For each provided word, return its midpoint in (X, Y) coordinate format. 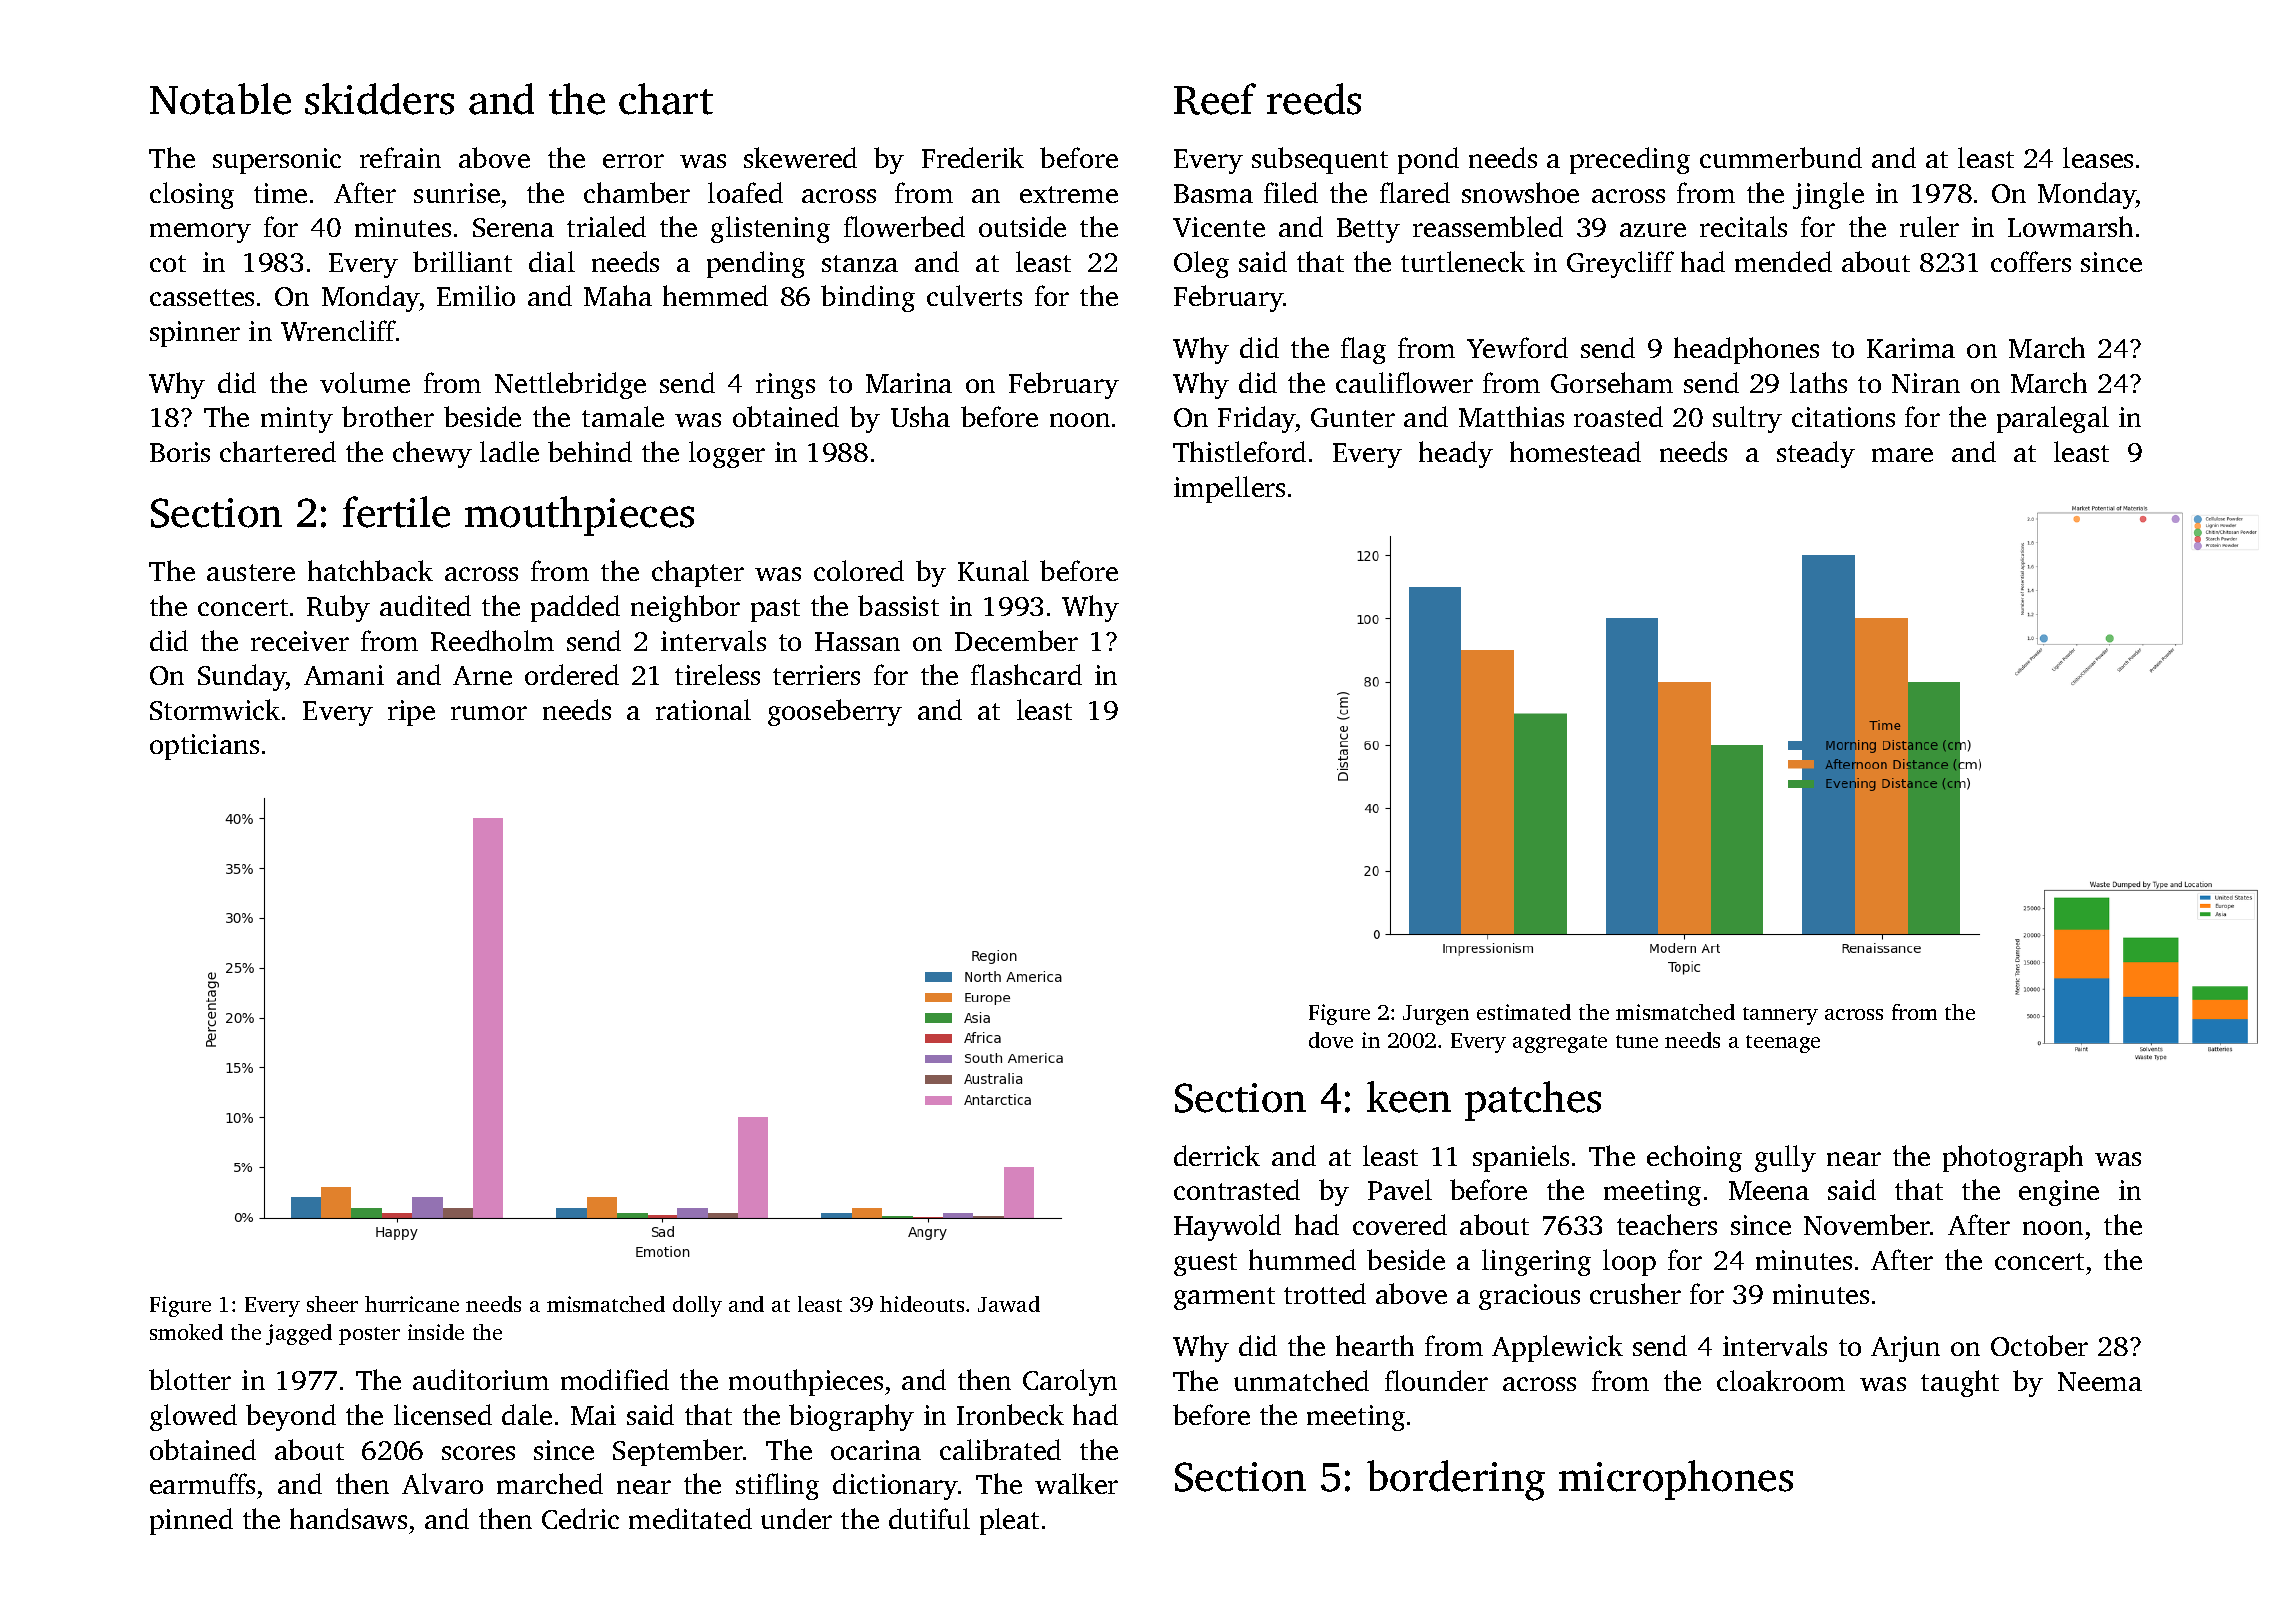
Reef (1215, 99)
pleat (1009, 1521)
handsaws (348, 1518)
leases (2098, 157)
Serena (513, 227)
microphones (1676, 1480)
